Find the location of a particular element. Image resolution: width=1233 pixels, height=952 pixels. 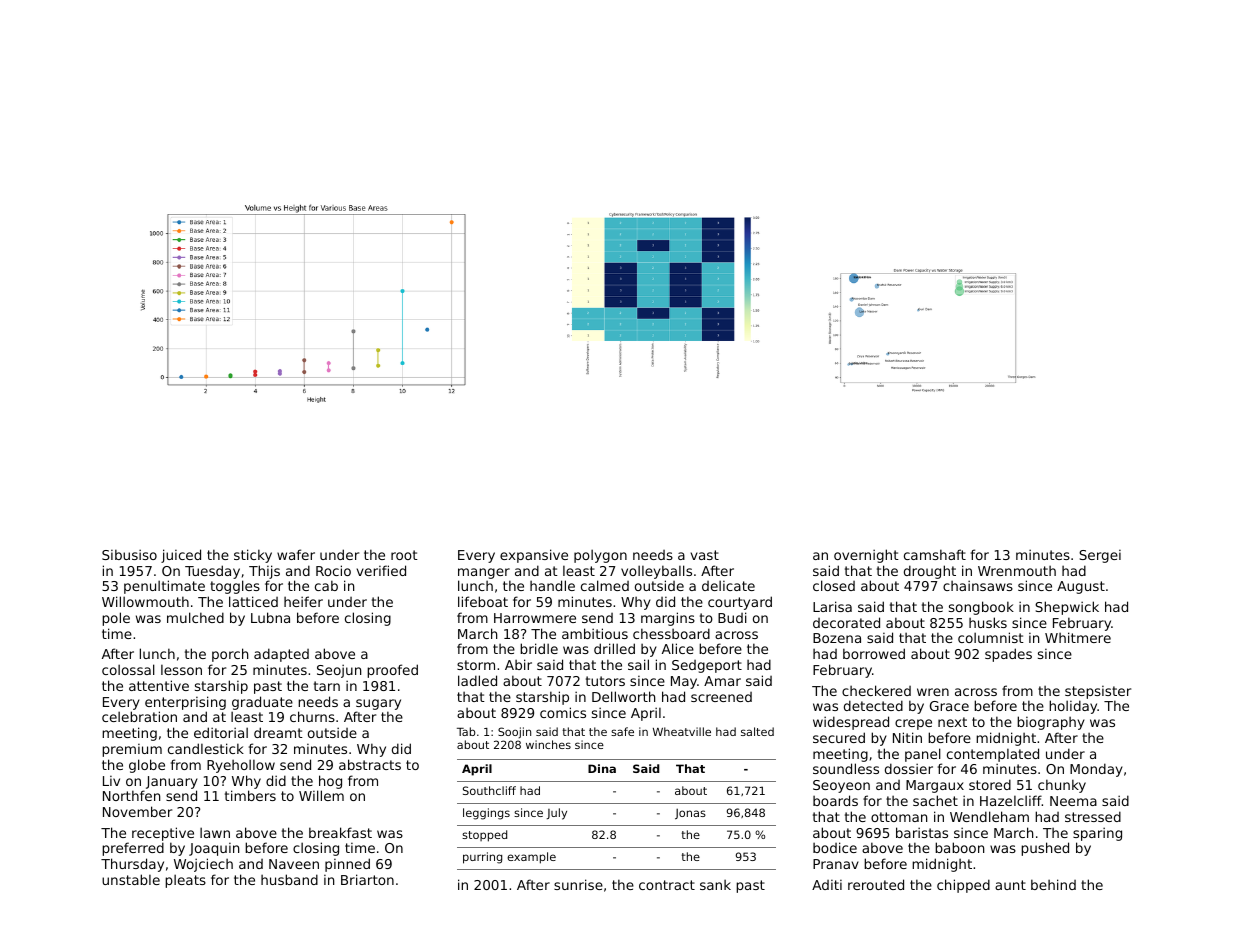

Harrowmere is located at coordinates (535, 618).
